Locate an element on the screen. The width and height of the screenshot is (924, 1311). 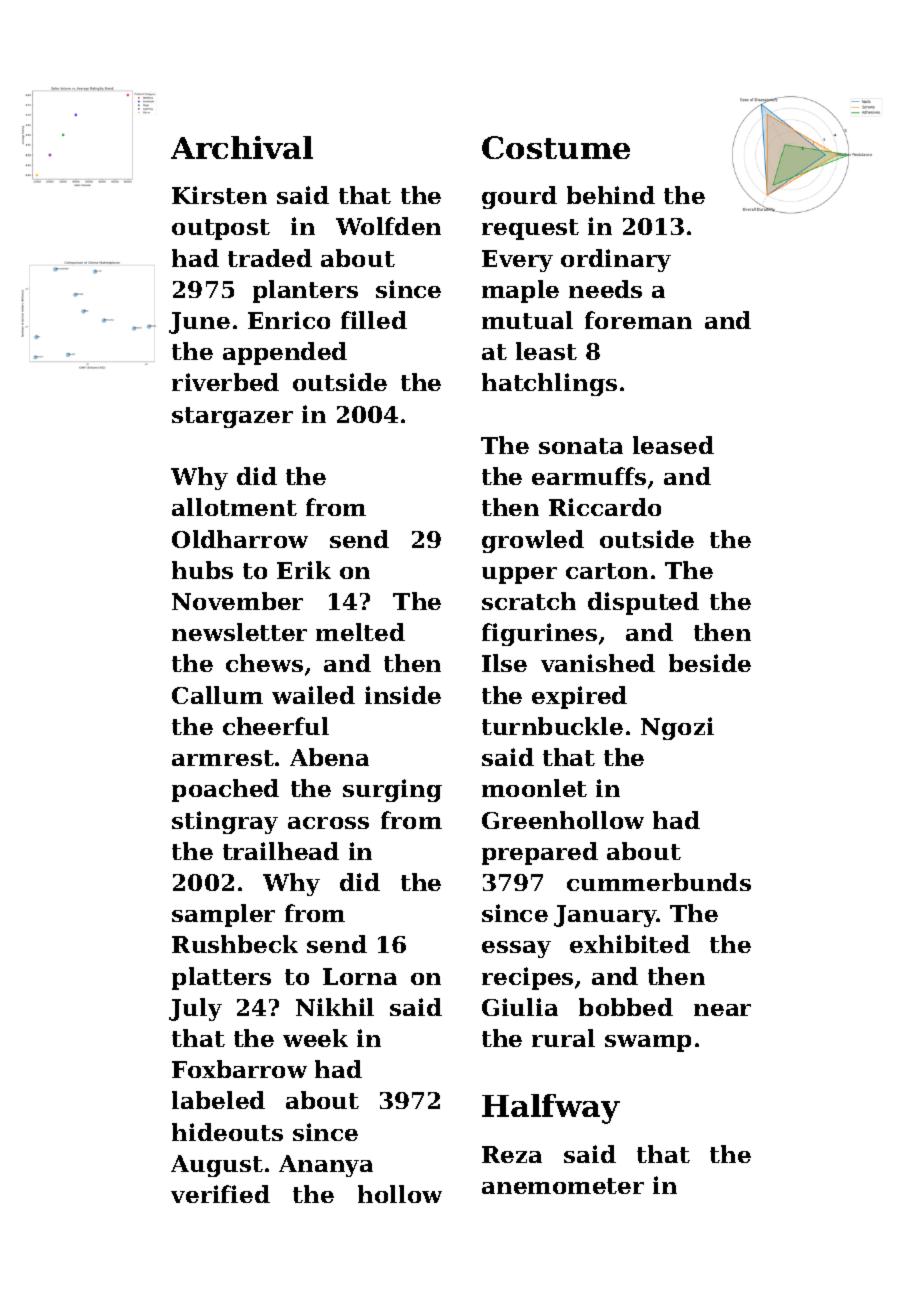
Costume is located at coordinates (556, 147).
